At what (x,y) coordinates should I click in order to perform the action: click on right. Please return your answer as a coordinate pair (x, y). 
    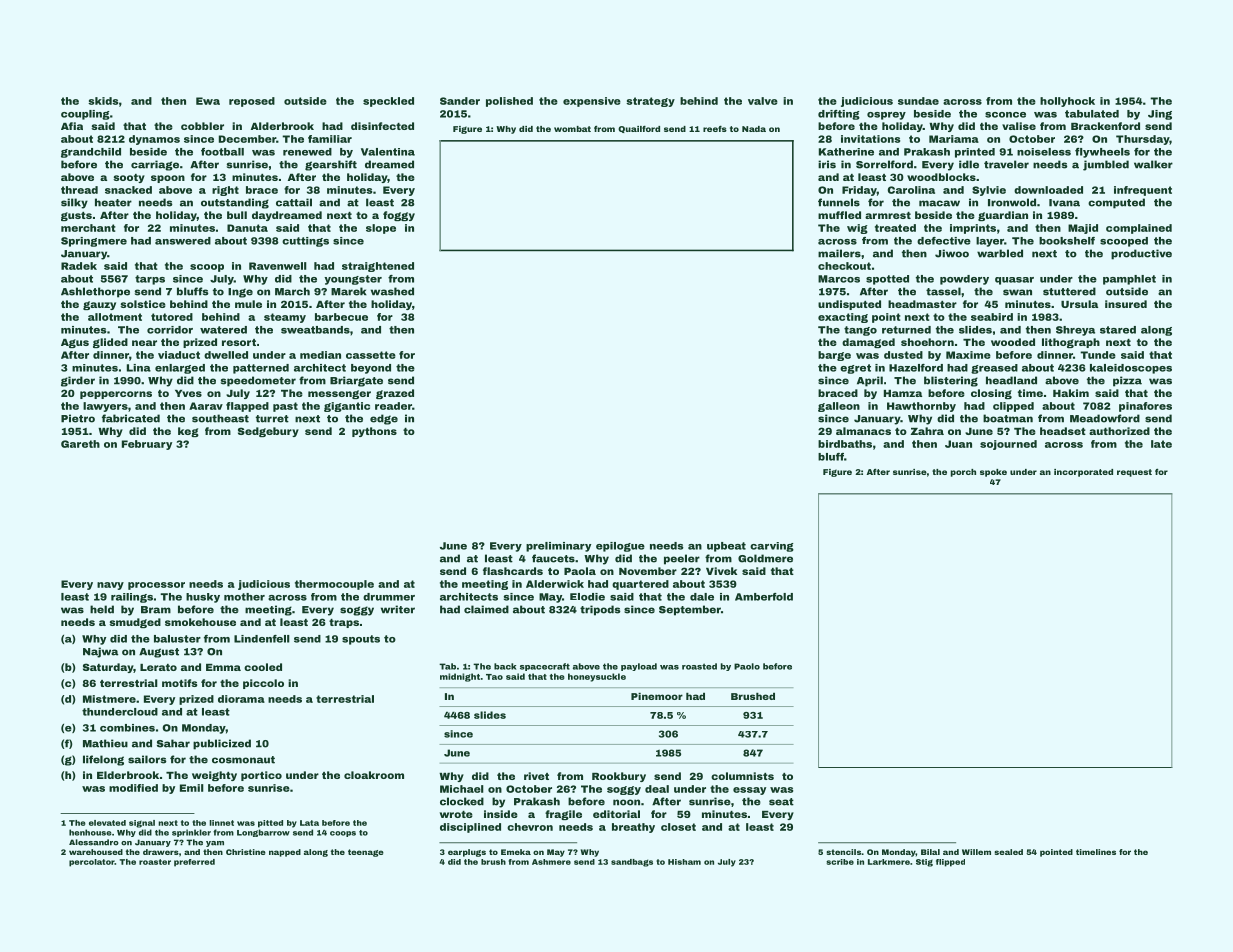
    Looking at the image, I should click on (225, 191).
